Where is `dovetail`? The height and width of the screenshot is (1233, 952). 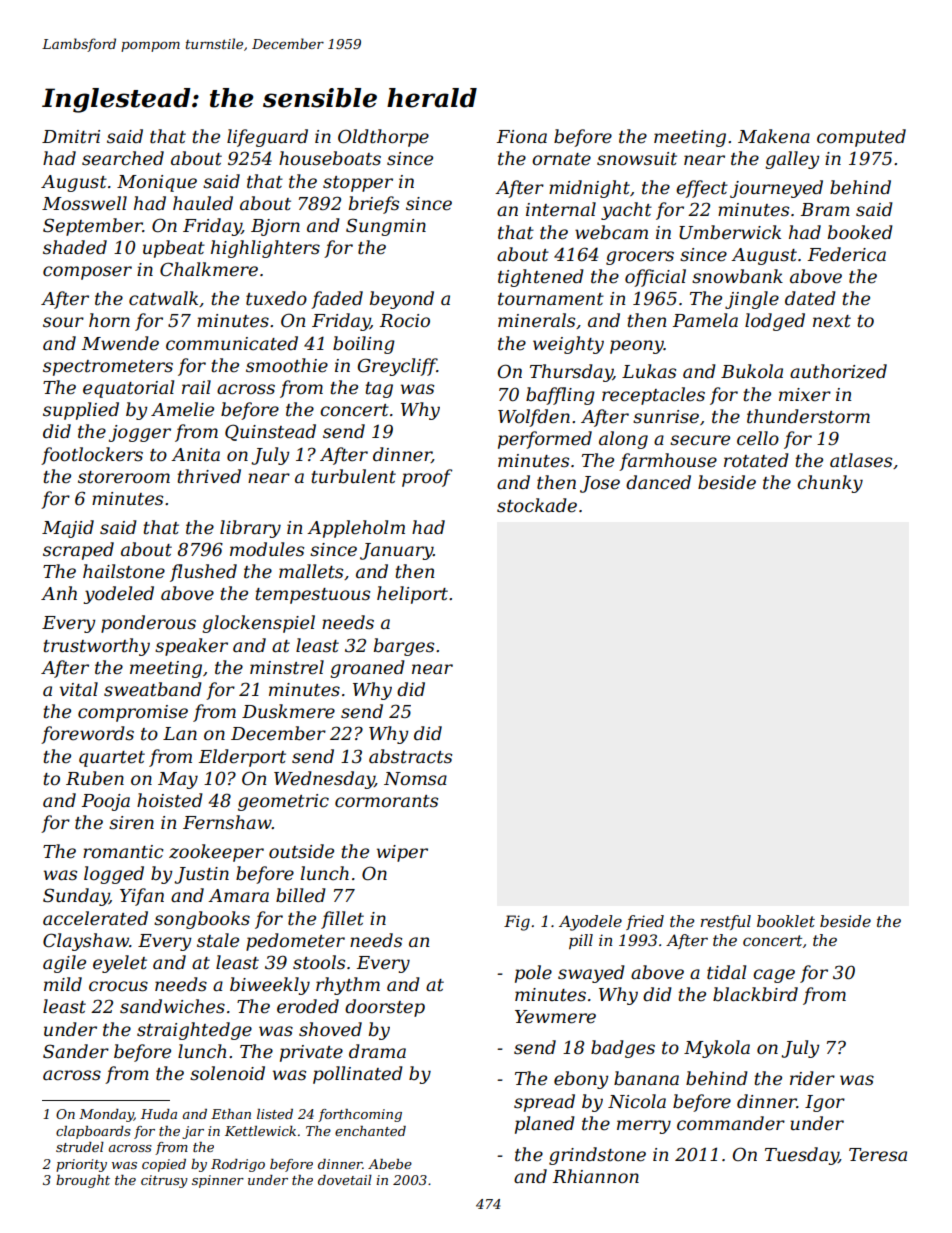 dovetail is located at coordinates (345, 1180).
